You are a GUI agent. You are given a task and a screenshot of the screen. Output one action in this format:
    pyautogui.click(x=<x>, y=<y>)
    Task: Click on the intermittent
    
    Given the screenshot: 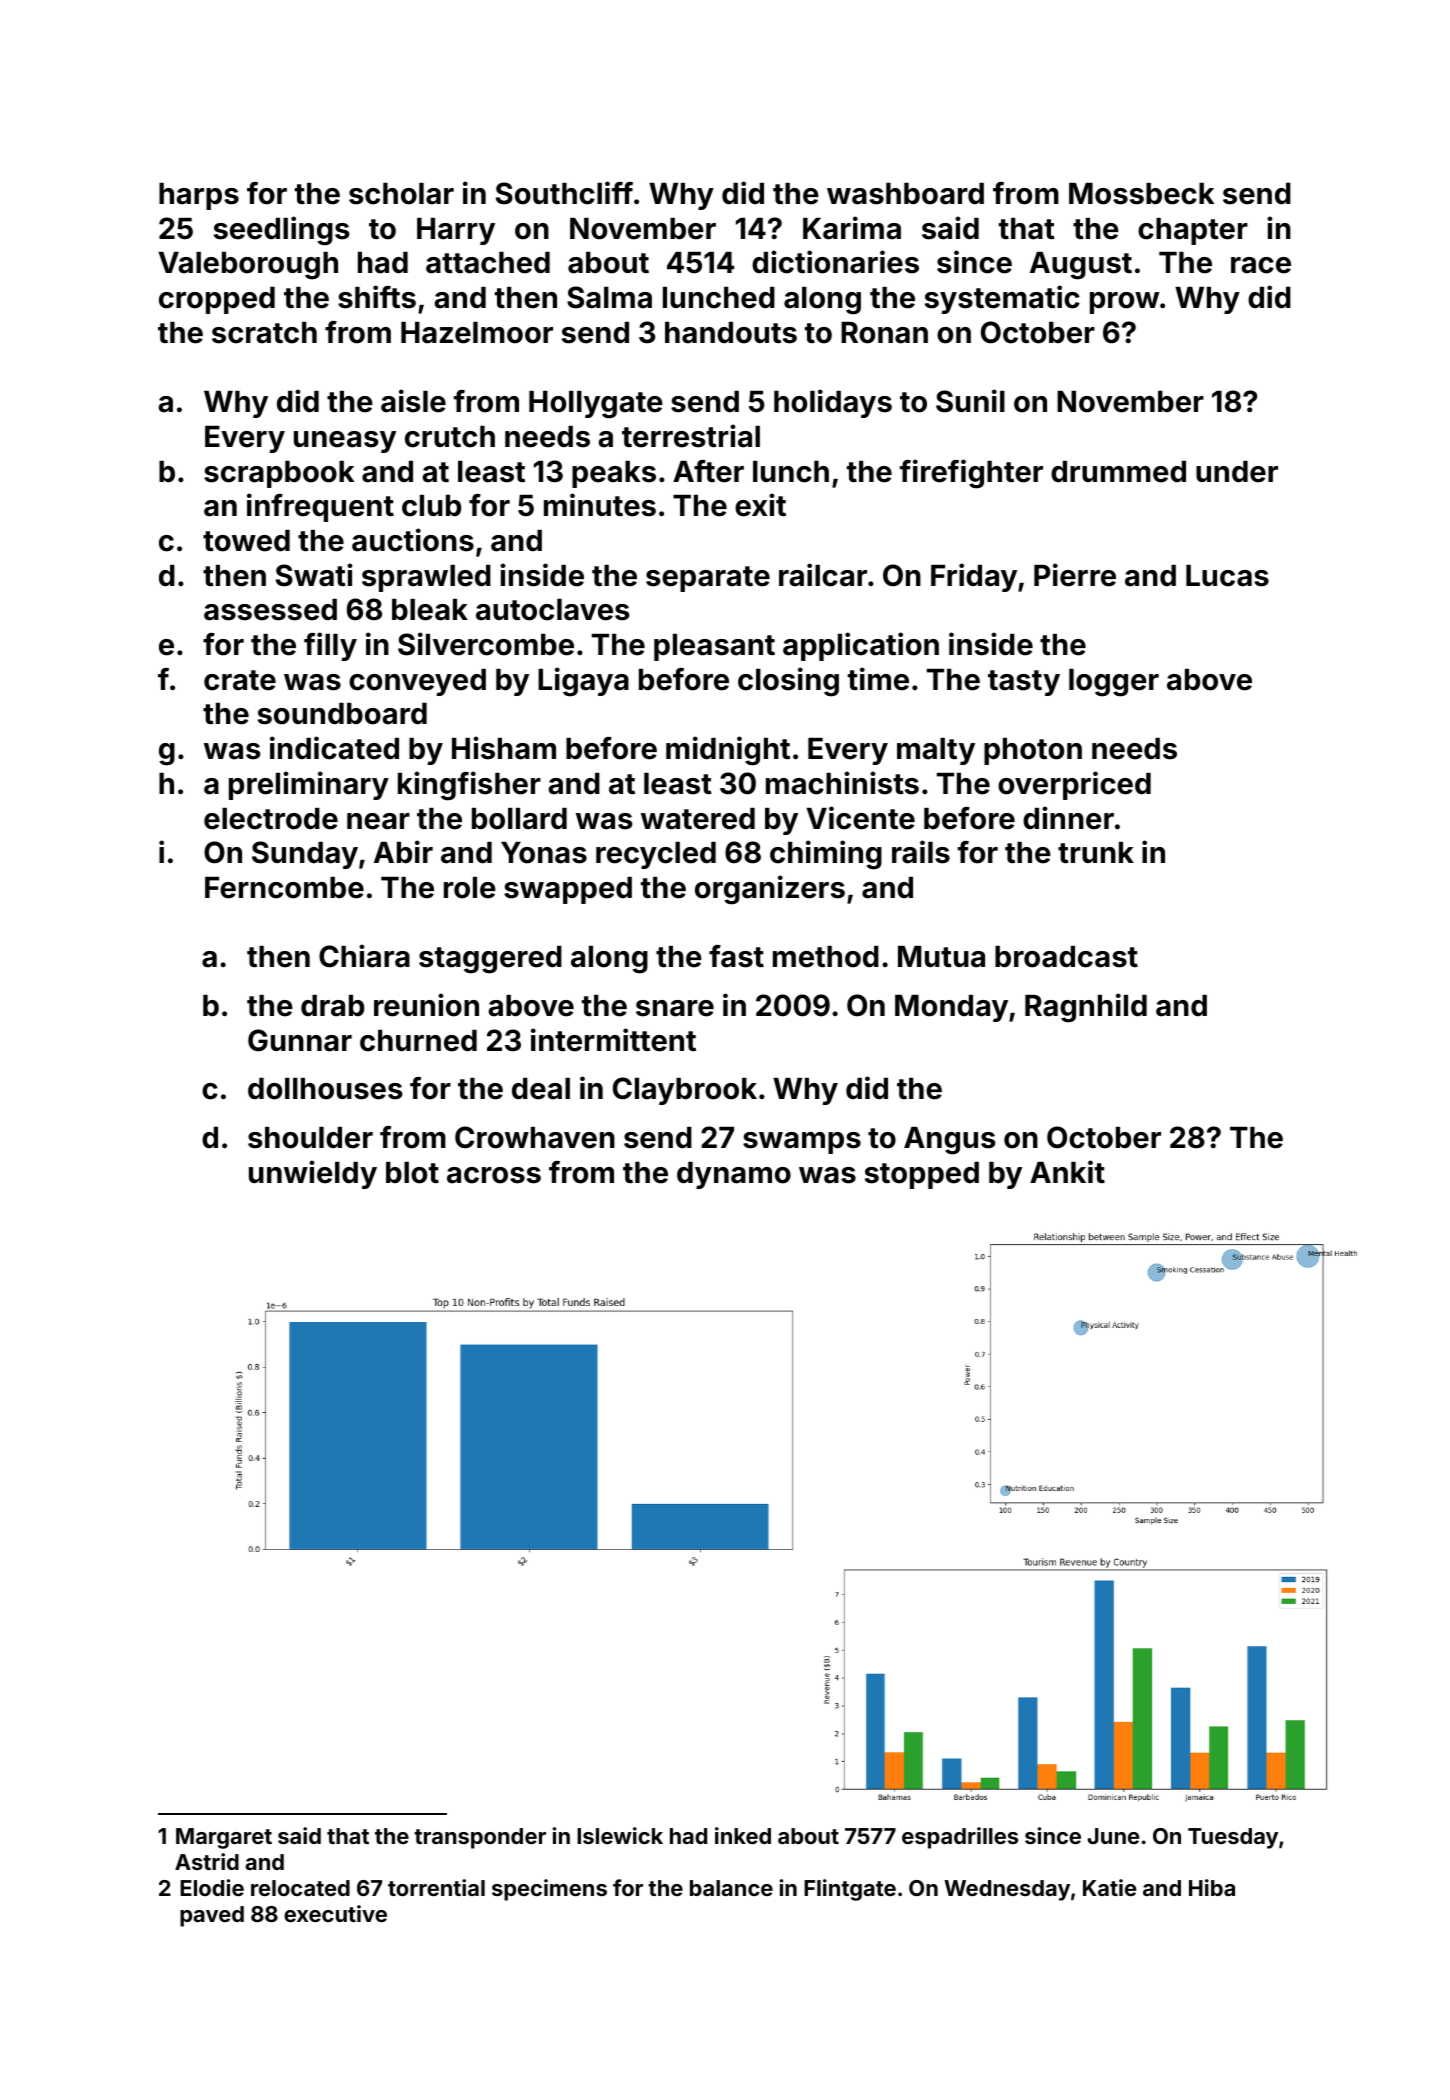 What is the action you would take?
    pyautogui.click(x=613, y=1040)
